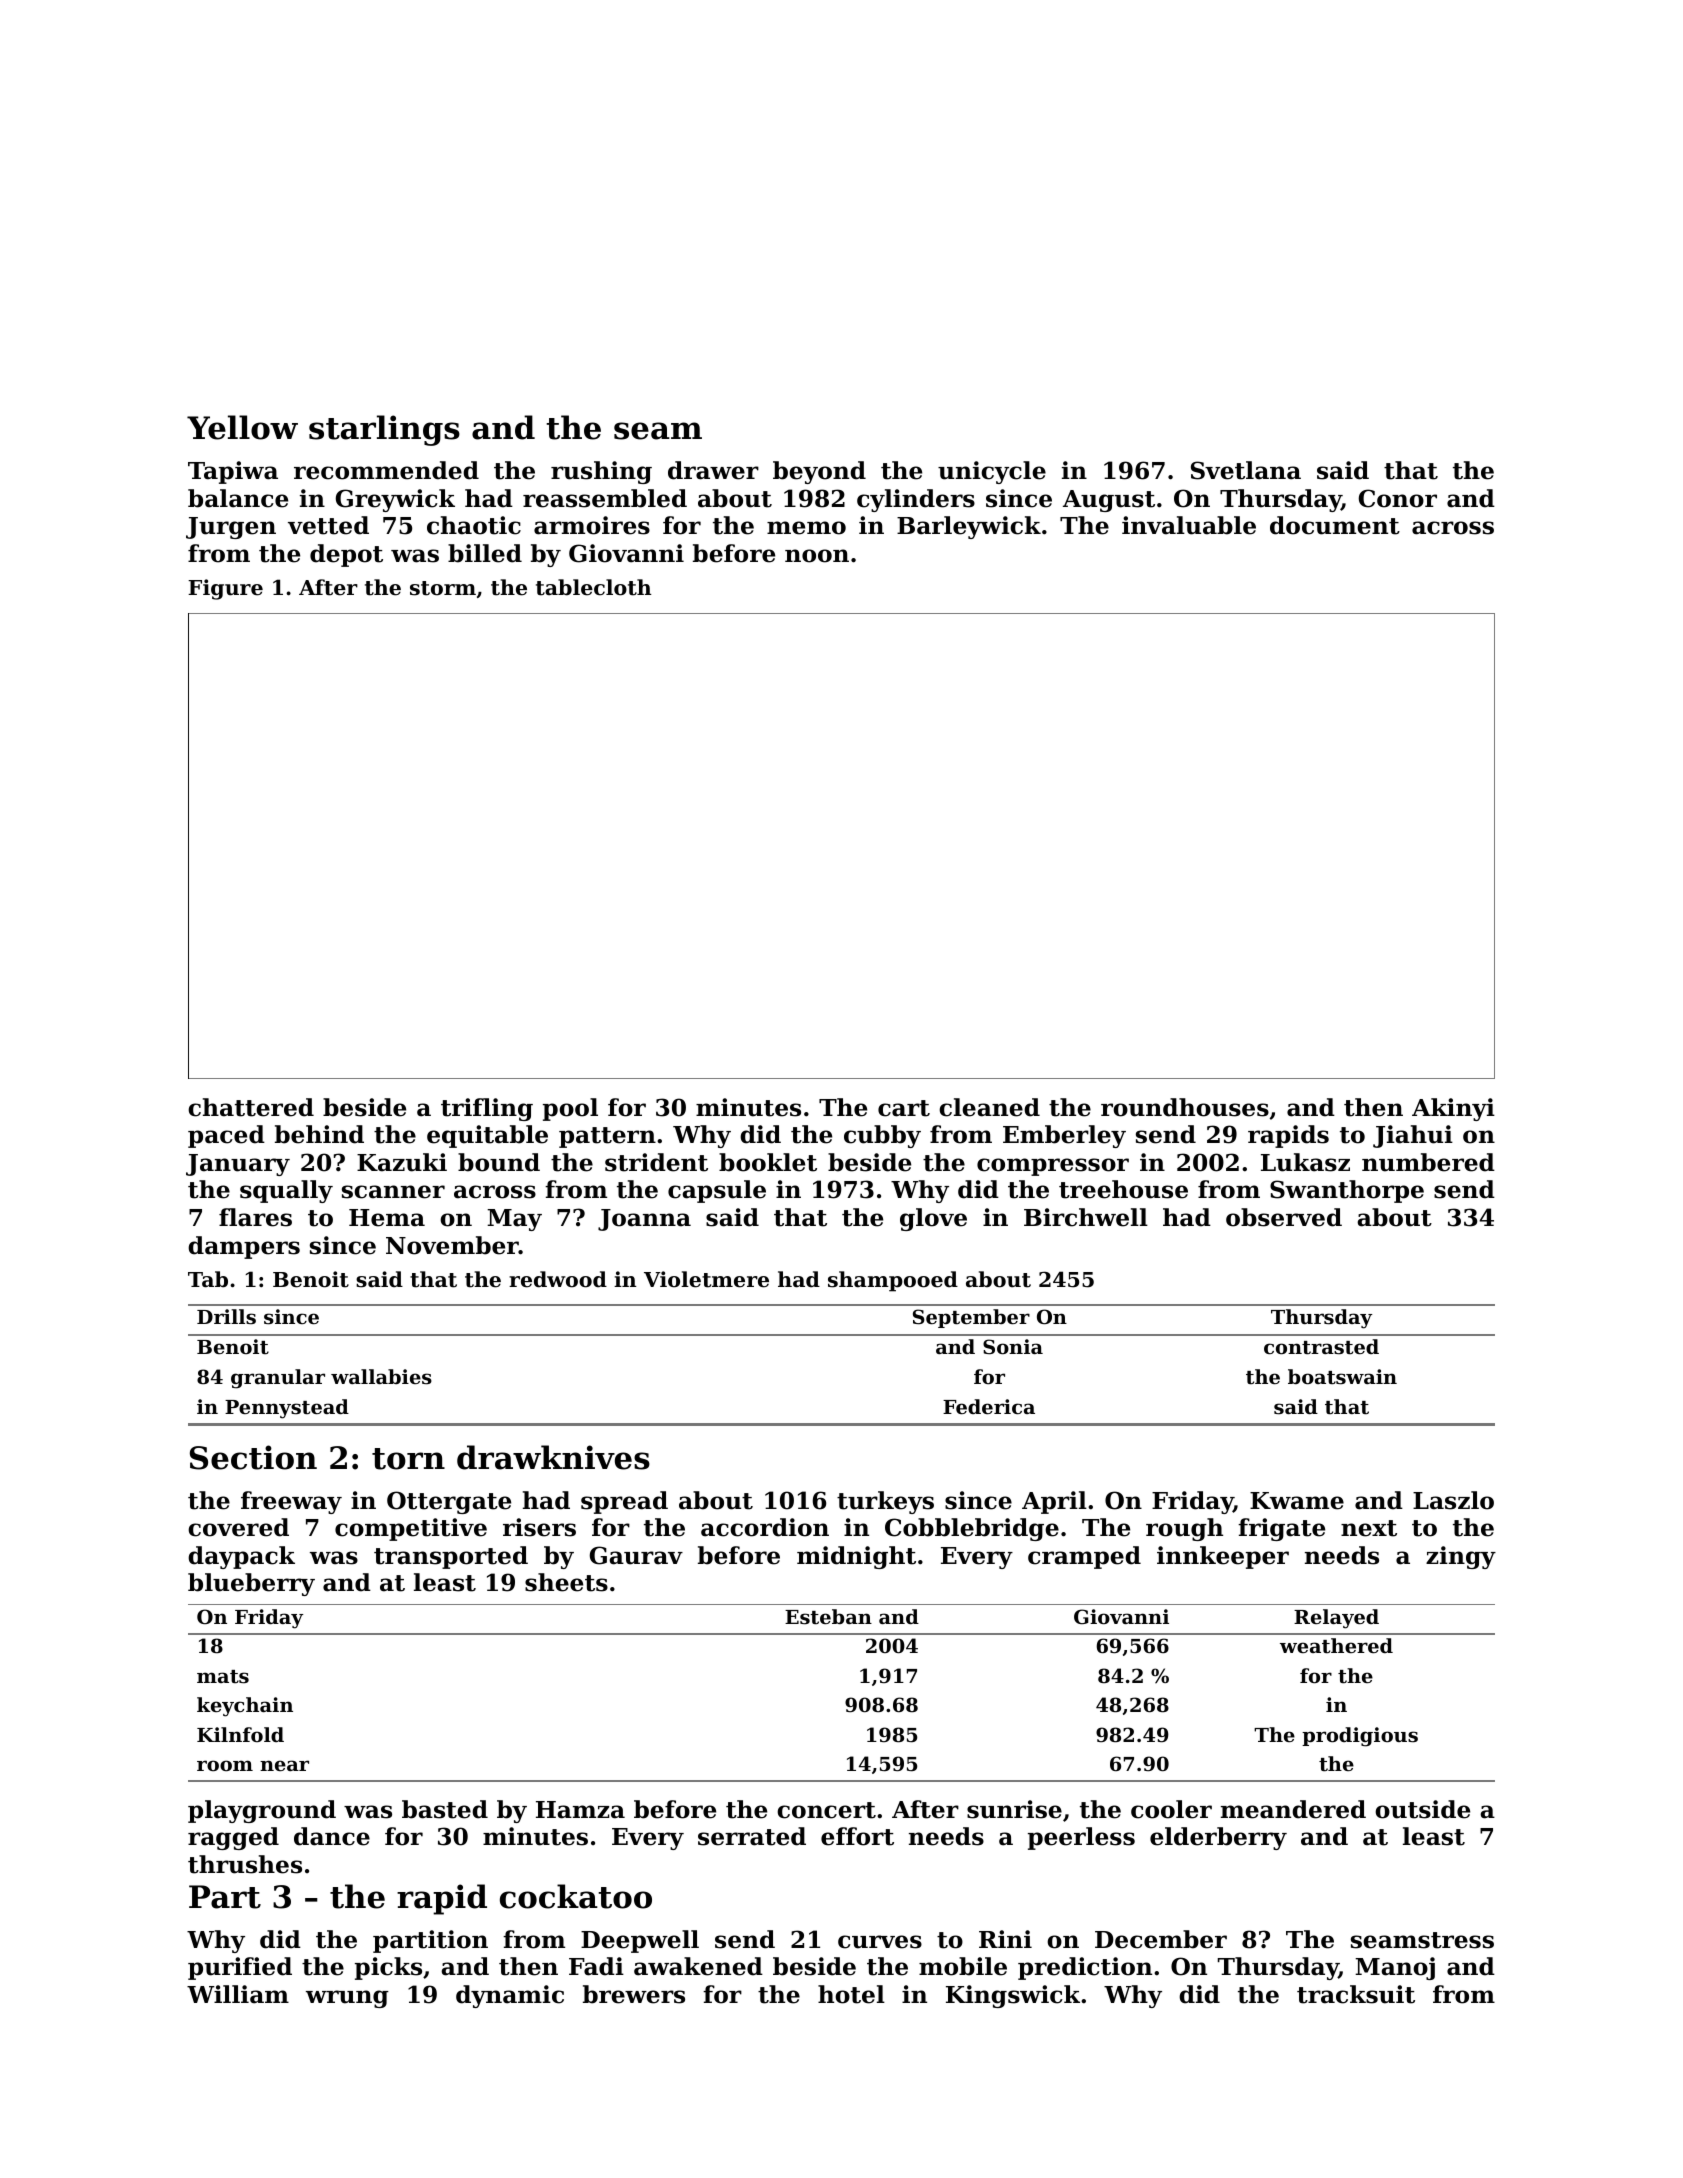 Image resolution: width=1683 pixels, height=2178 pixels. I want to click on Relayed, so click(1336, 1619).
